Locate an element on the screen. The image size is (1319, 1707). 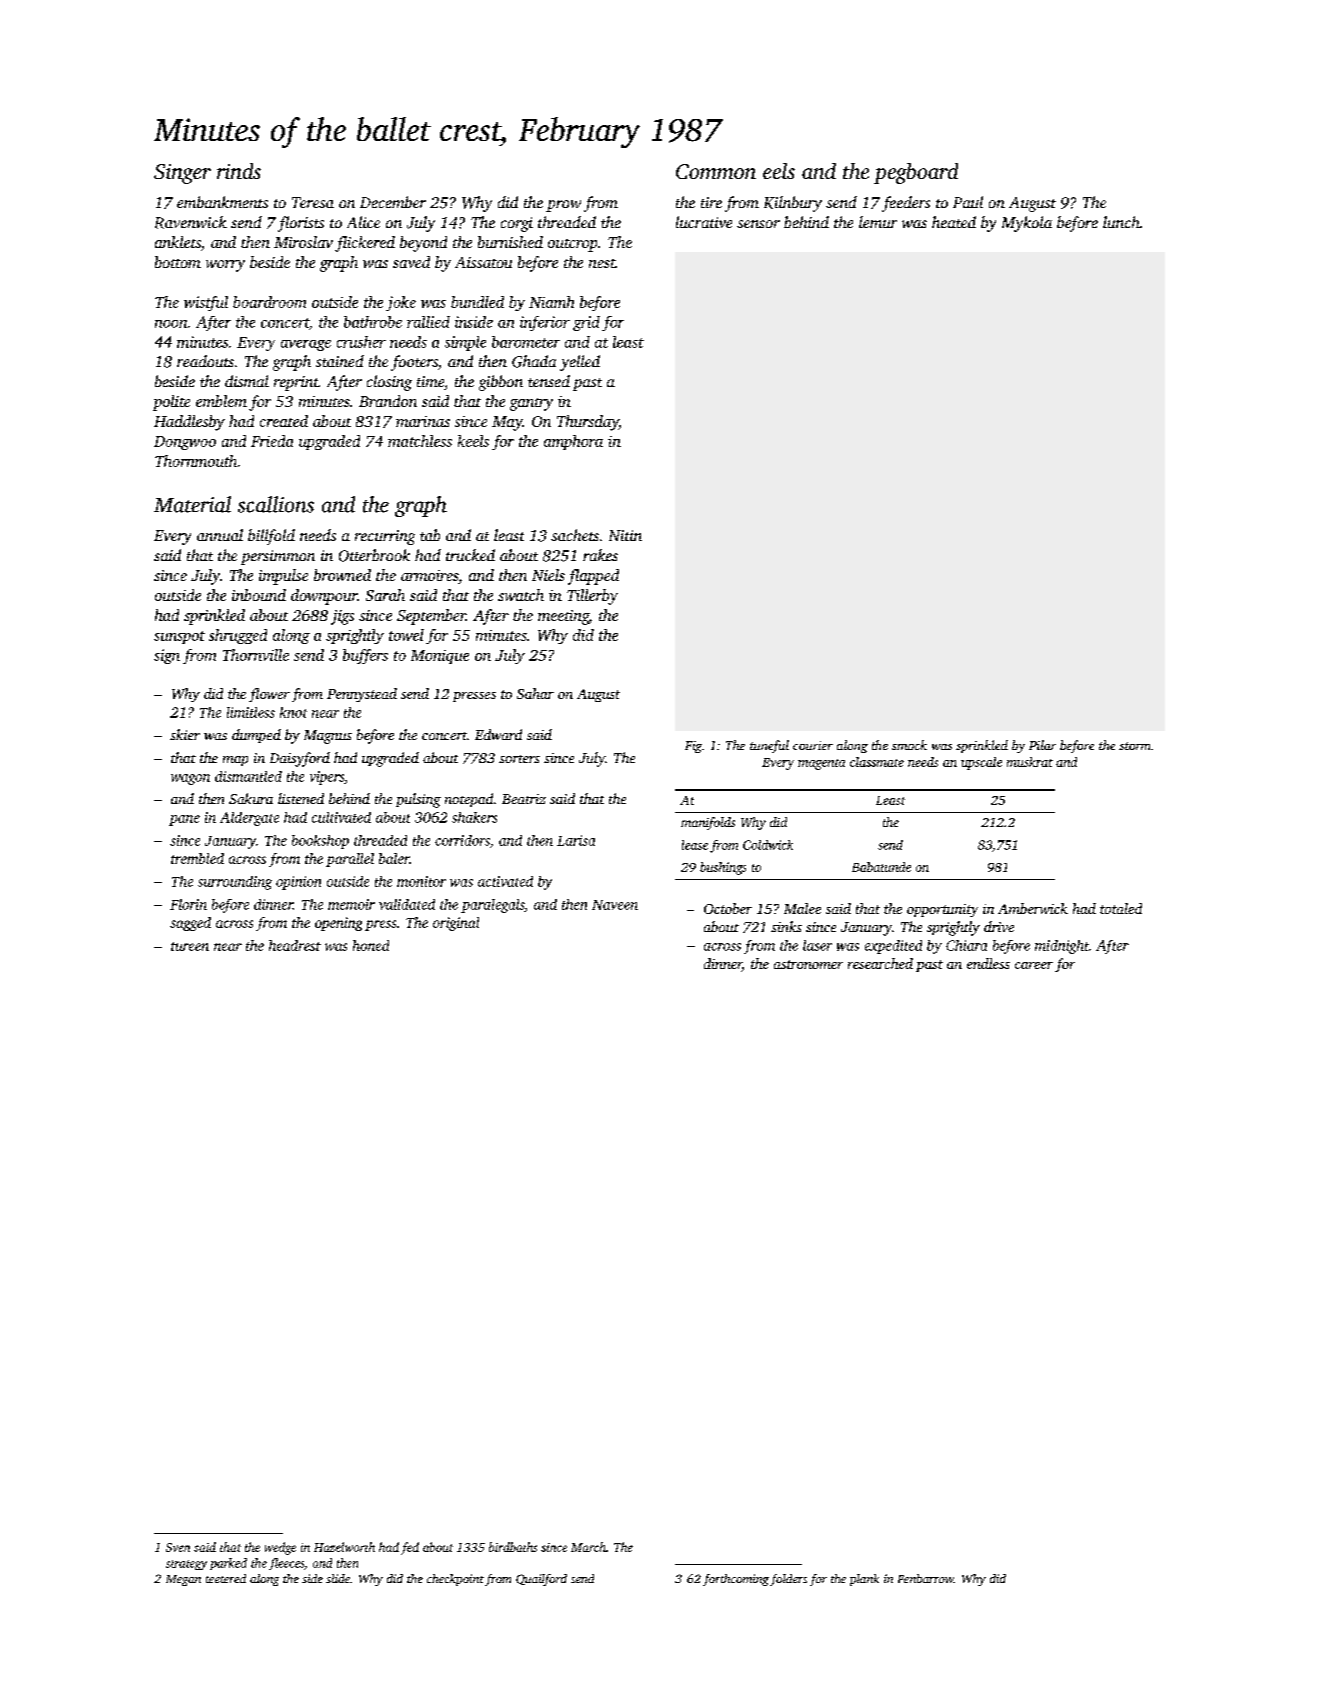
validated is located at coordinates (407, 904).
